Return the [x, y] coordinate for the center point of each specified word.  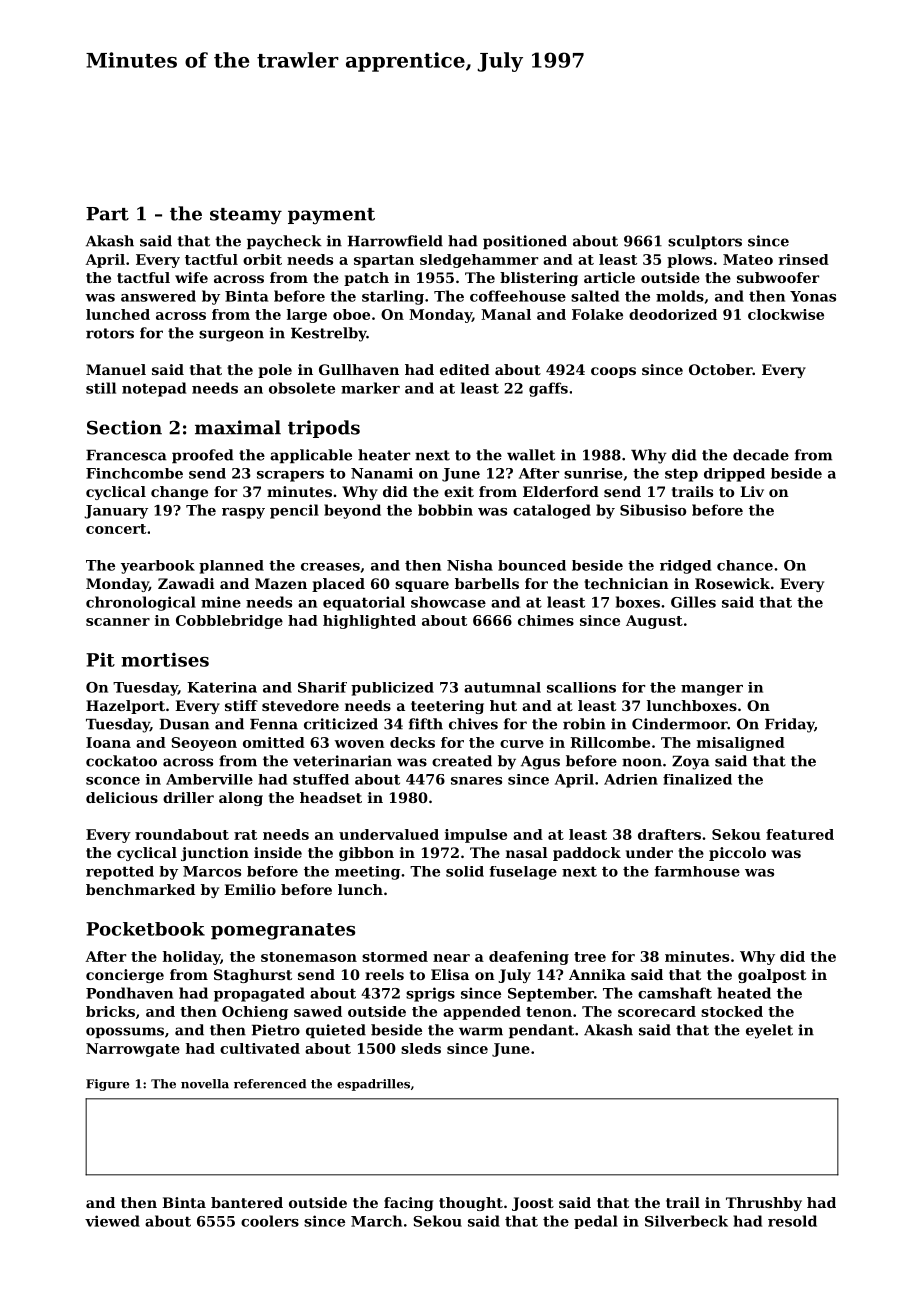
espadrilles [373, 1085]
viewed [112, 1221]
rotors [110, 333]
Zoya [691, 763]
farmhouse [697, 871]
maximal [238, 427]
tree [590, 957]
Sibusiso [653, 510]
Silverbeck [686, 1221]
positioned [525, 242]
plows [689, 261]
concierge [125, 976]
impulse [476, 836]
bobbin [445, 510]
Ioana [108, 742]
